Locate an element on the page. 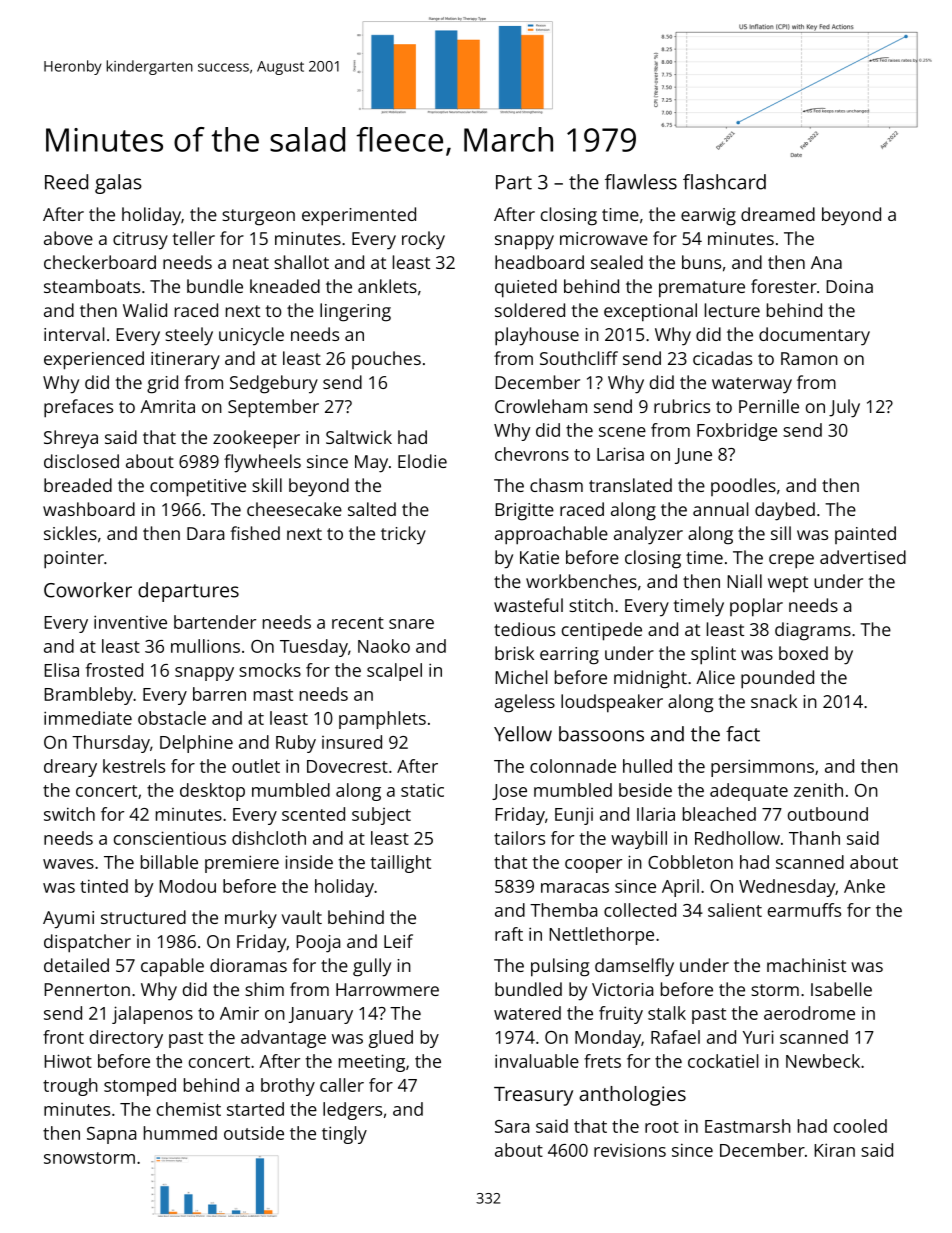 This page has width=952, height=1233. playhouse is located at coordinates (537, 336).
